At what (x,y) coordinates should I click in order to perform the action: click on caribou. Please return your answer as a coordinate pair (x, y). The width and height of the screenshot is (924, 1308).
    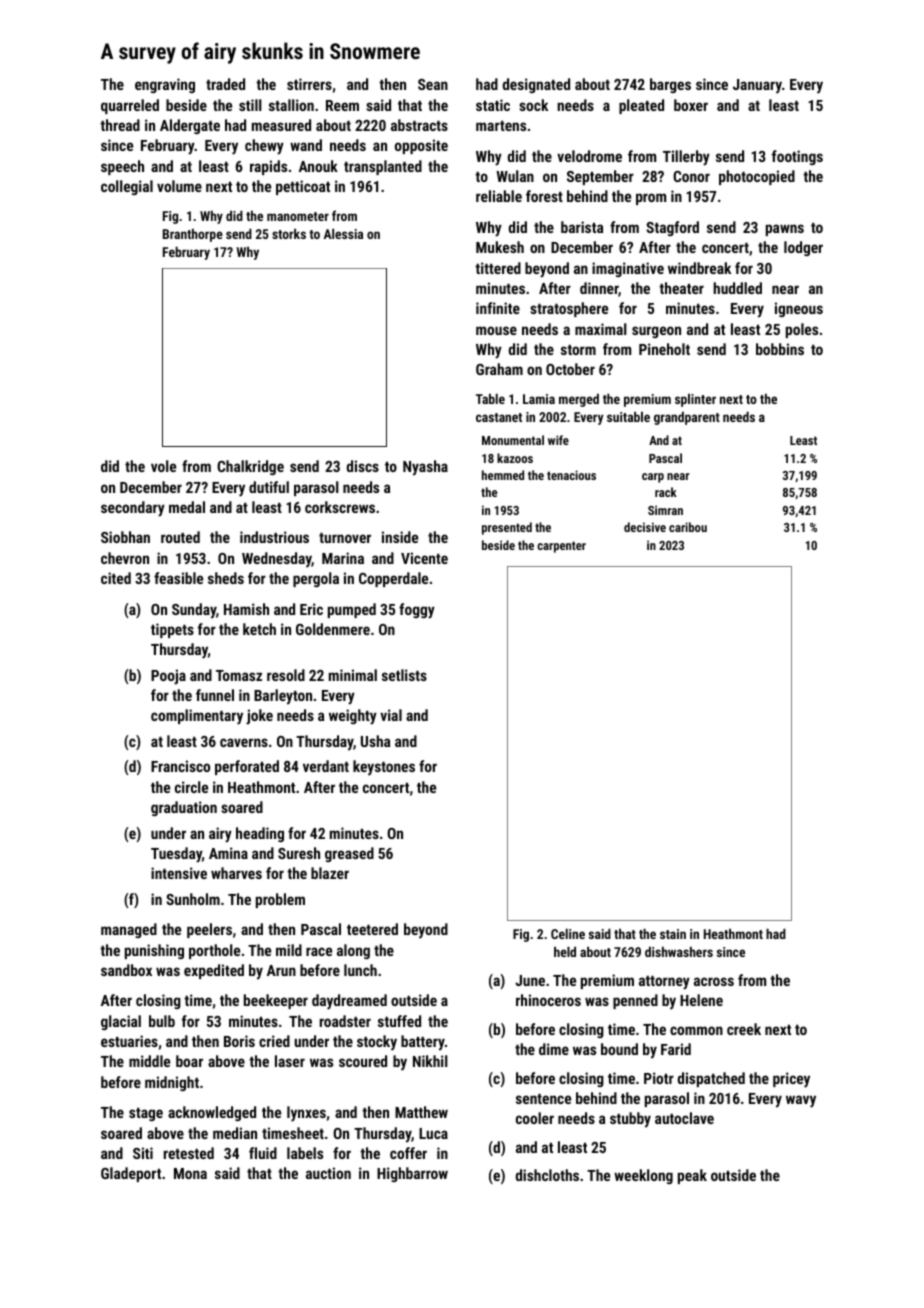
    Looking at the image, I should click on (688, 527).
